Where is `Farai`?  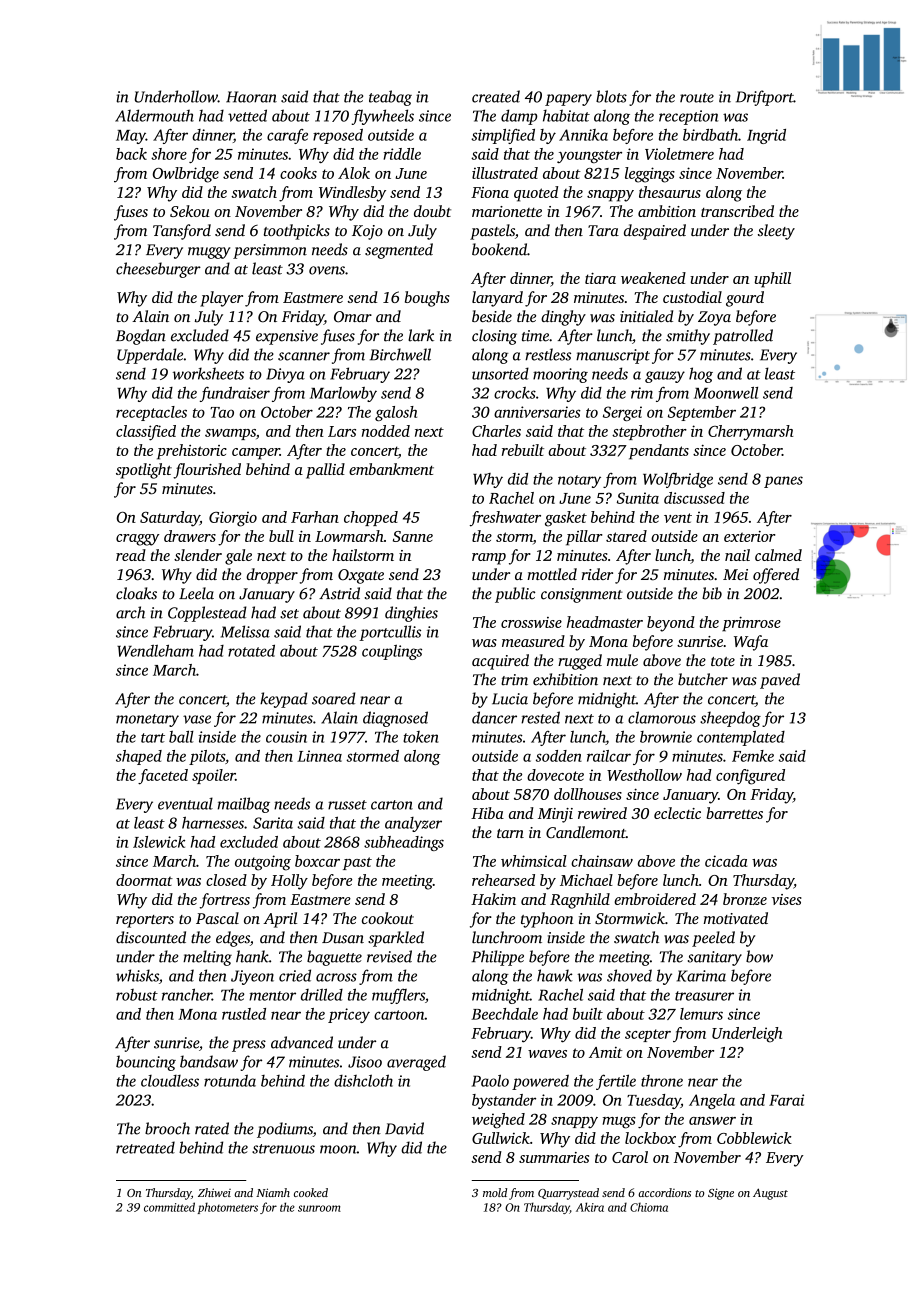
Farai is located at coordinates (786, 1100).
